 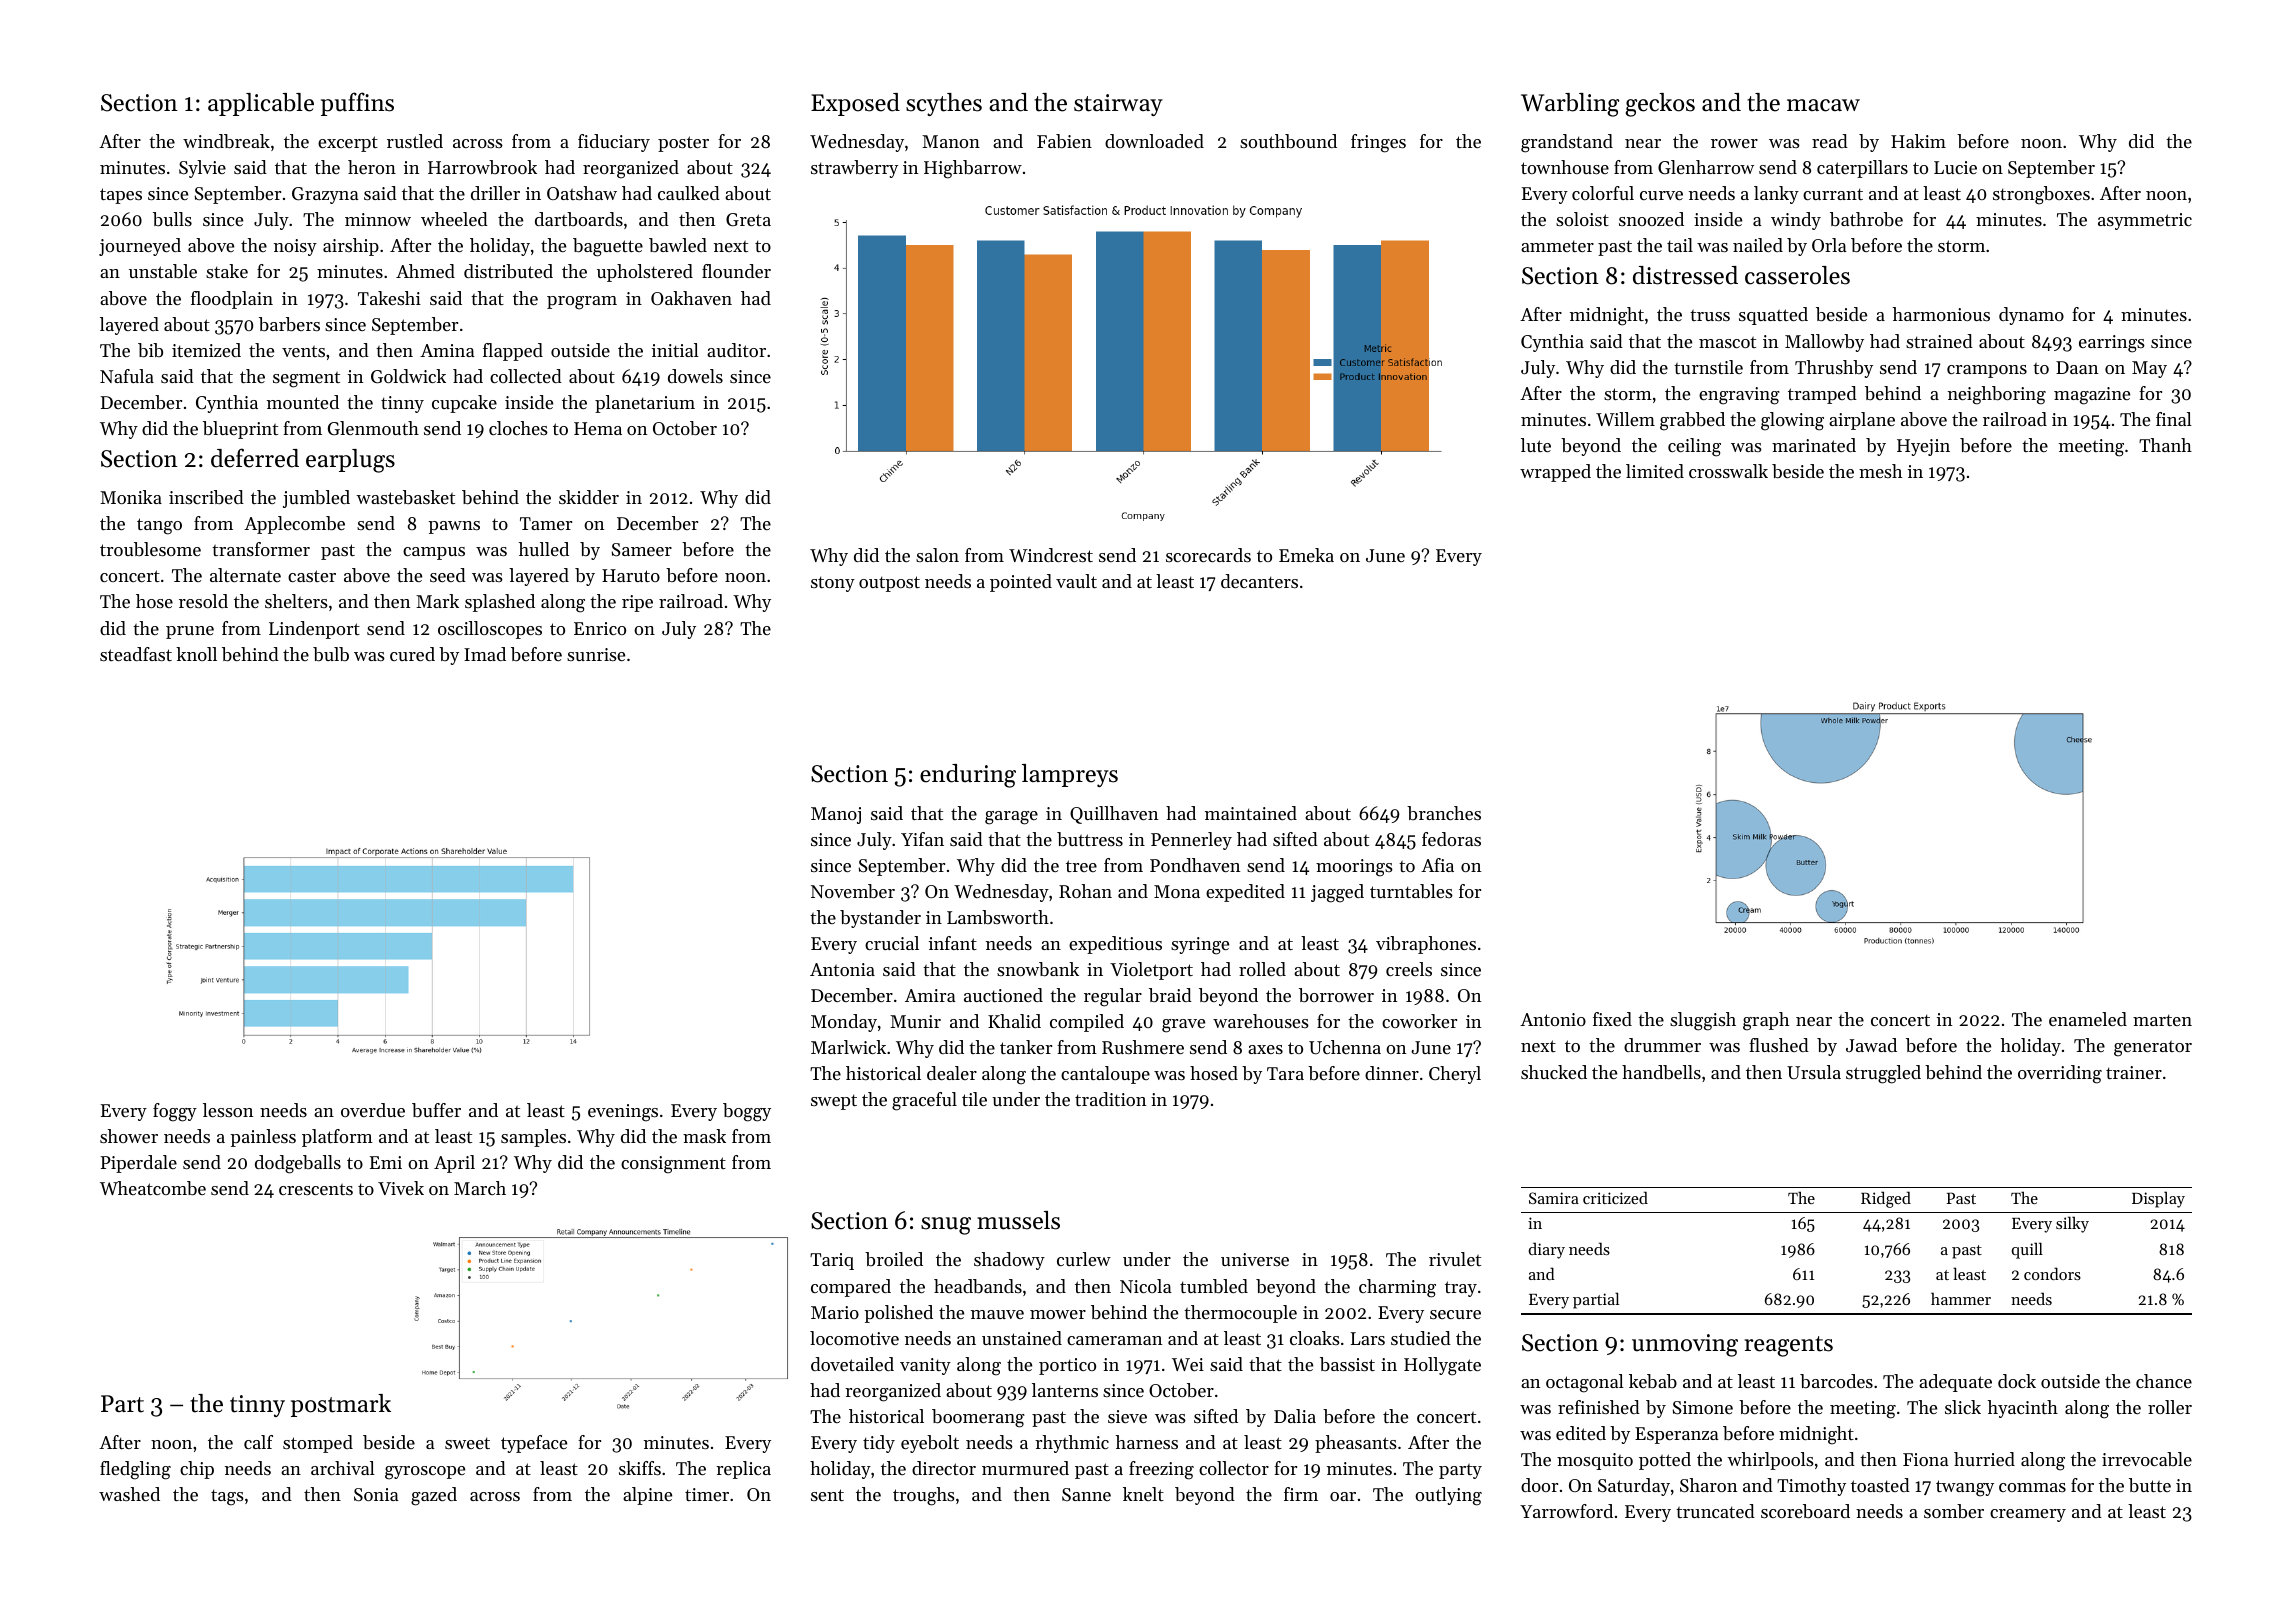 What do you see at coordinates (589, 497) in the screenshot?
I see `skidder` at bounding box center [589, 497].
